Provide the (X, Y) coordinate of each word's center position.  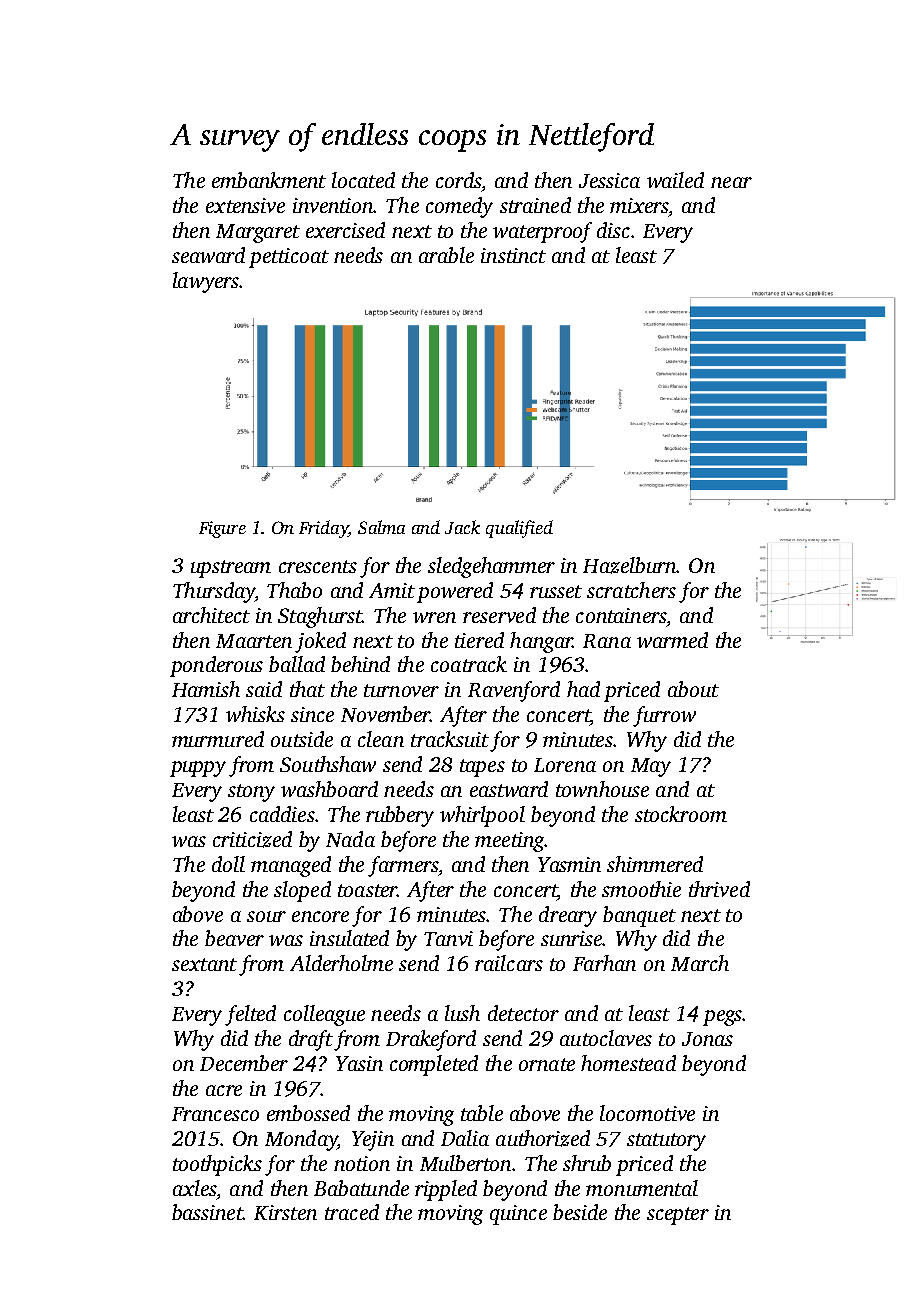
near (731, 182)
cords (458, 180)
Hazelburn (629, 565)
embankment (269, 180)
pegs (722, 1018)
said (264, 689)
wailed (675, 180)
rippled (446, 1190)
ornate (547, 1064)
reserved (499, 615)
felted (250, 1015)
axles (194, 1188)
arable (446, 255)
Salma (381, 527)
